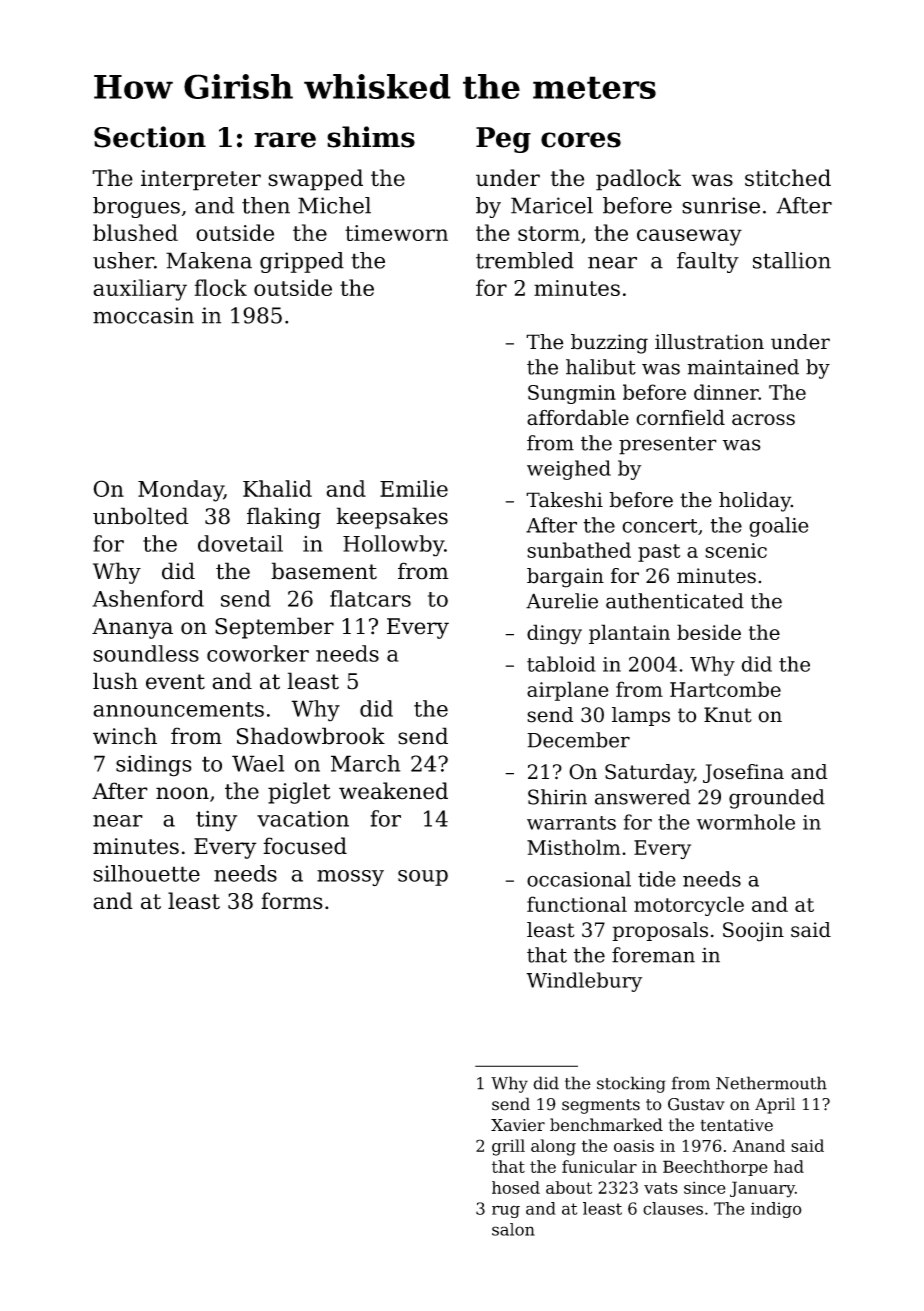  What do you see at coordinates (763, 420) in the screenshot?
I see `across` at bounding box center [763, 420].
